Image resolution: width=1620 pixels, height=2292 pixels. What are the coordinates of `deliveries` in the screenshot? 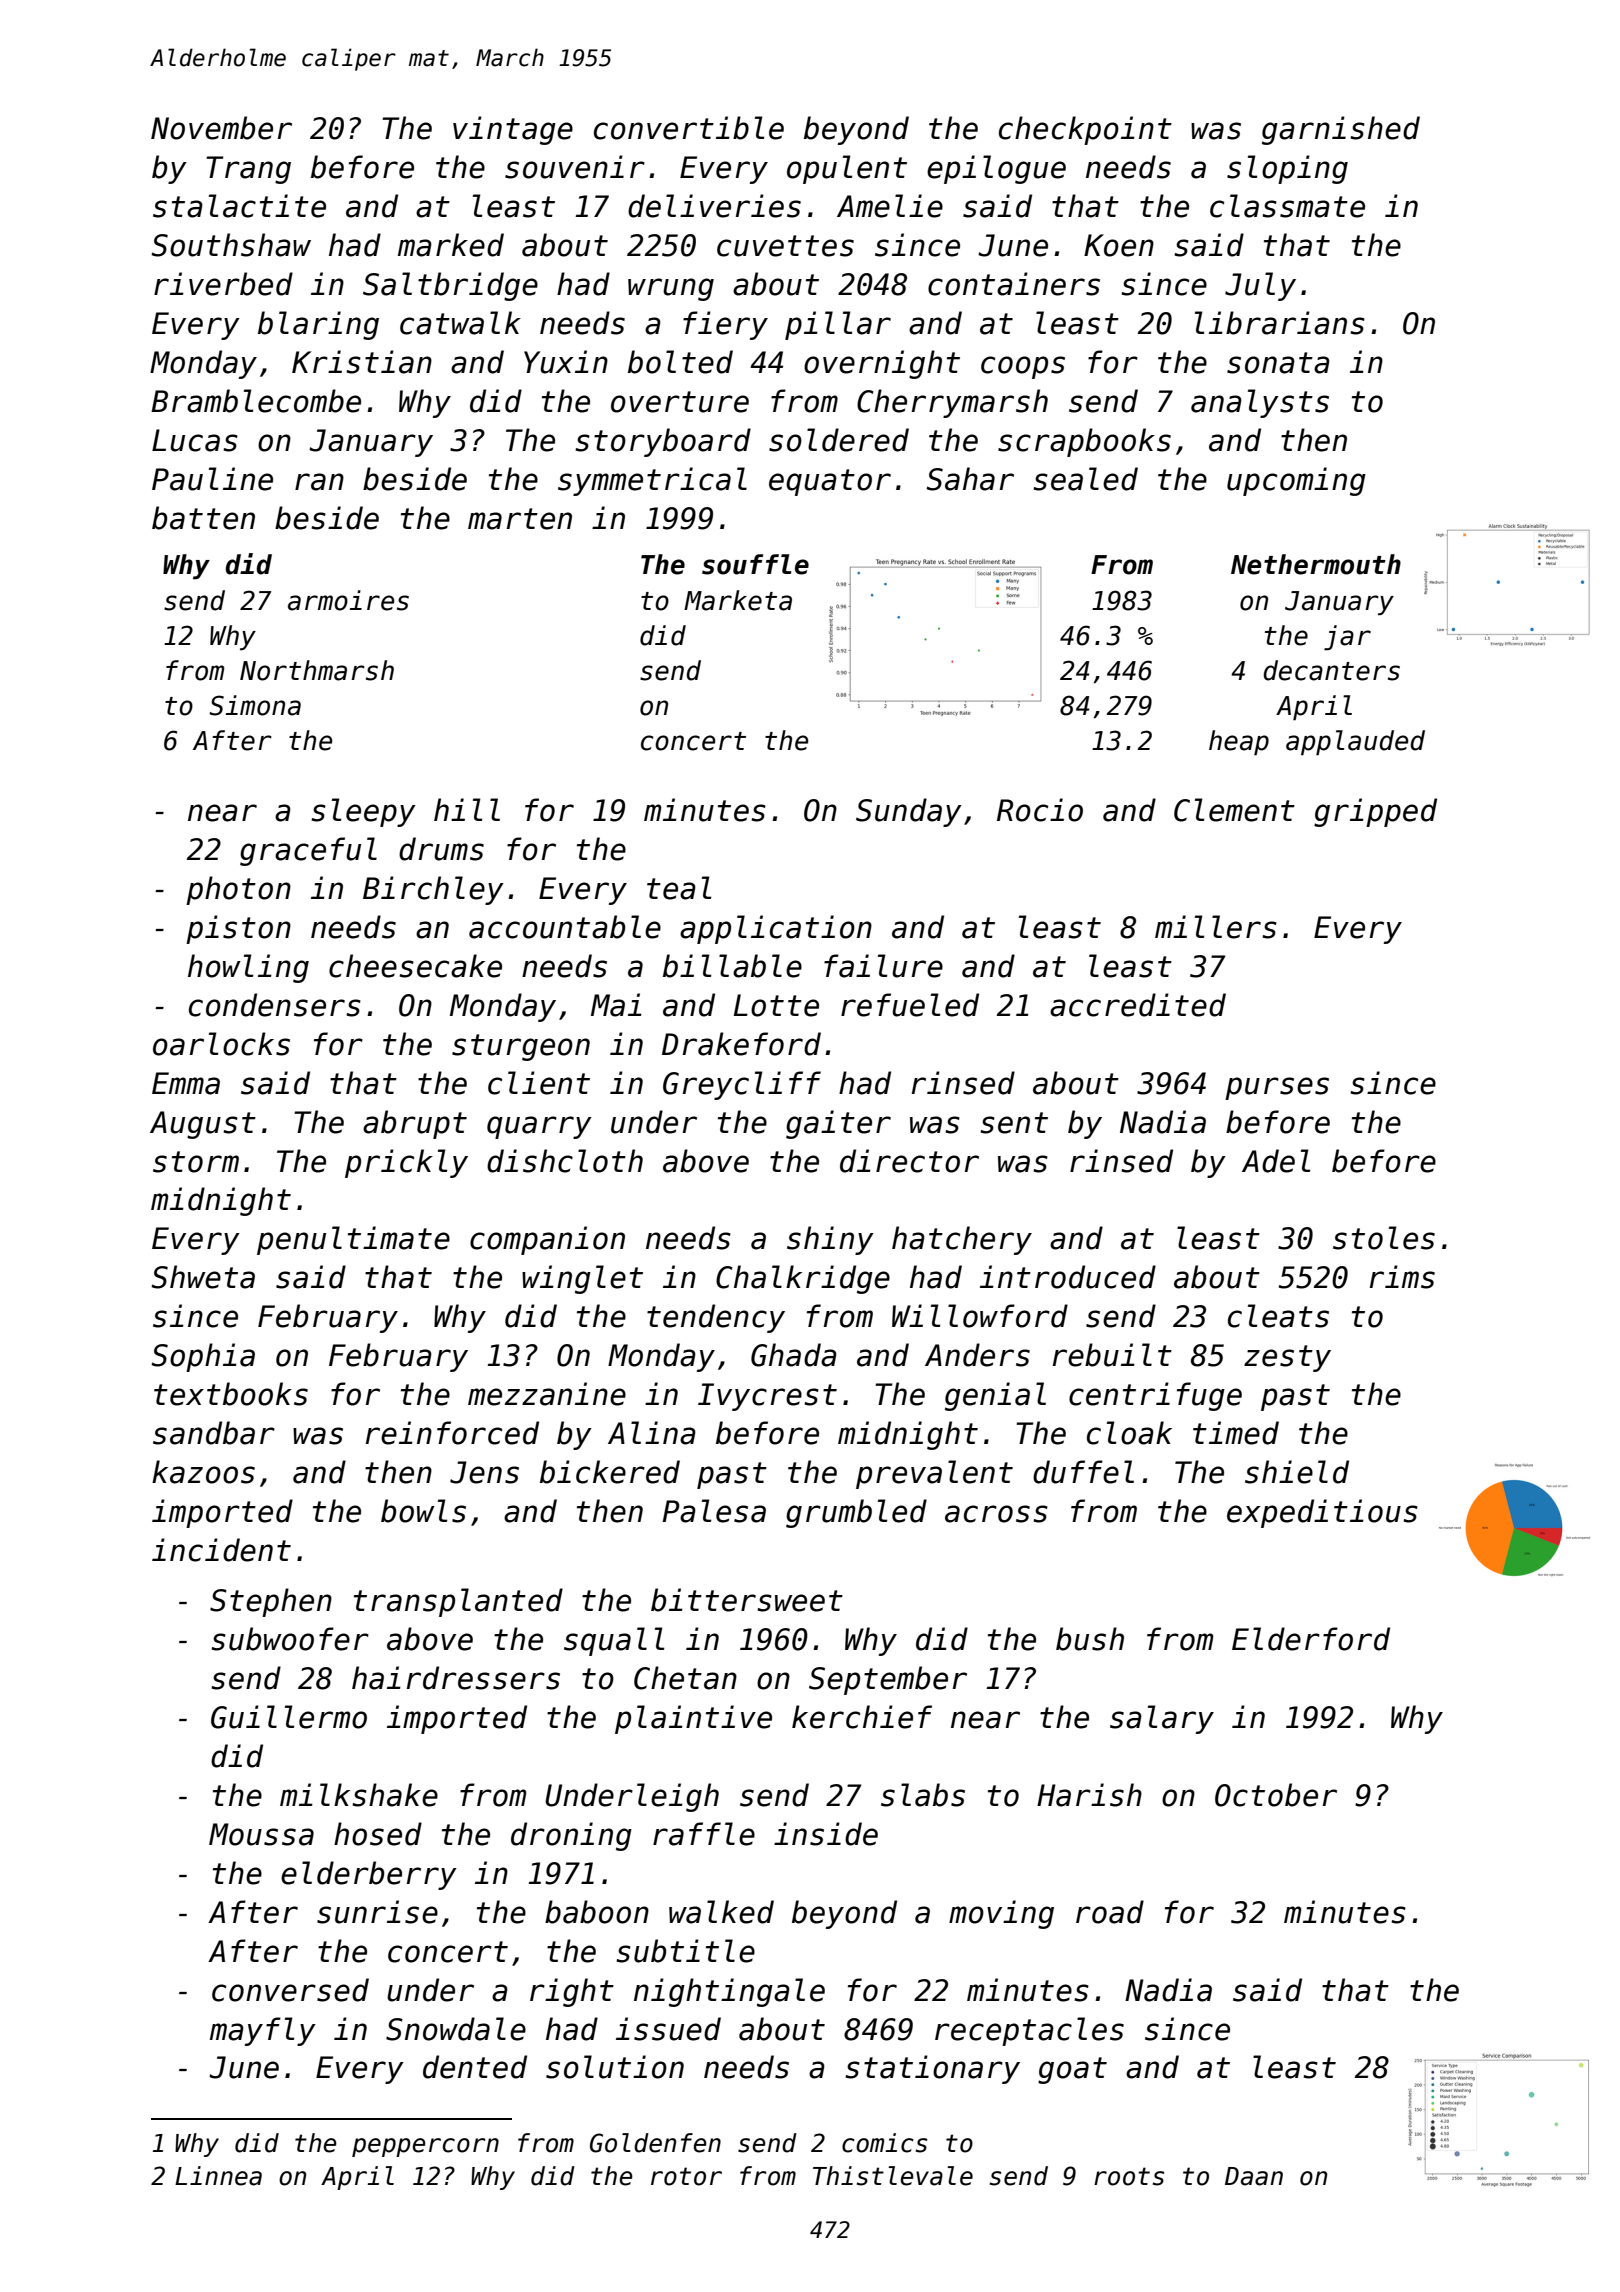 It's located at (714, 206).
